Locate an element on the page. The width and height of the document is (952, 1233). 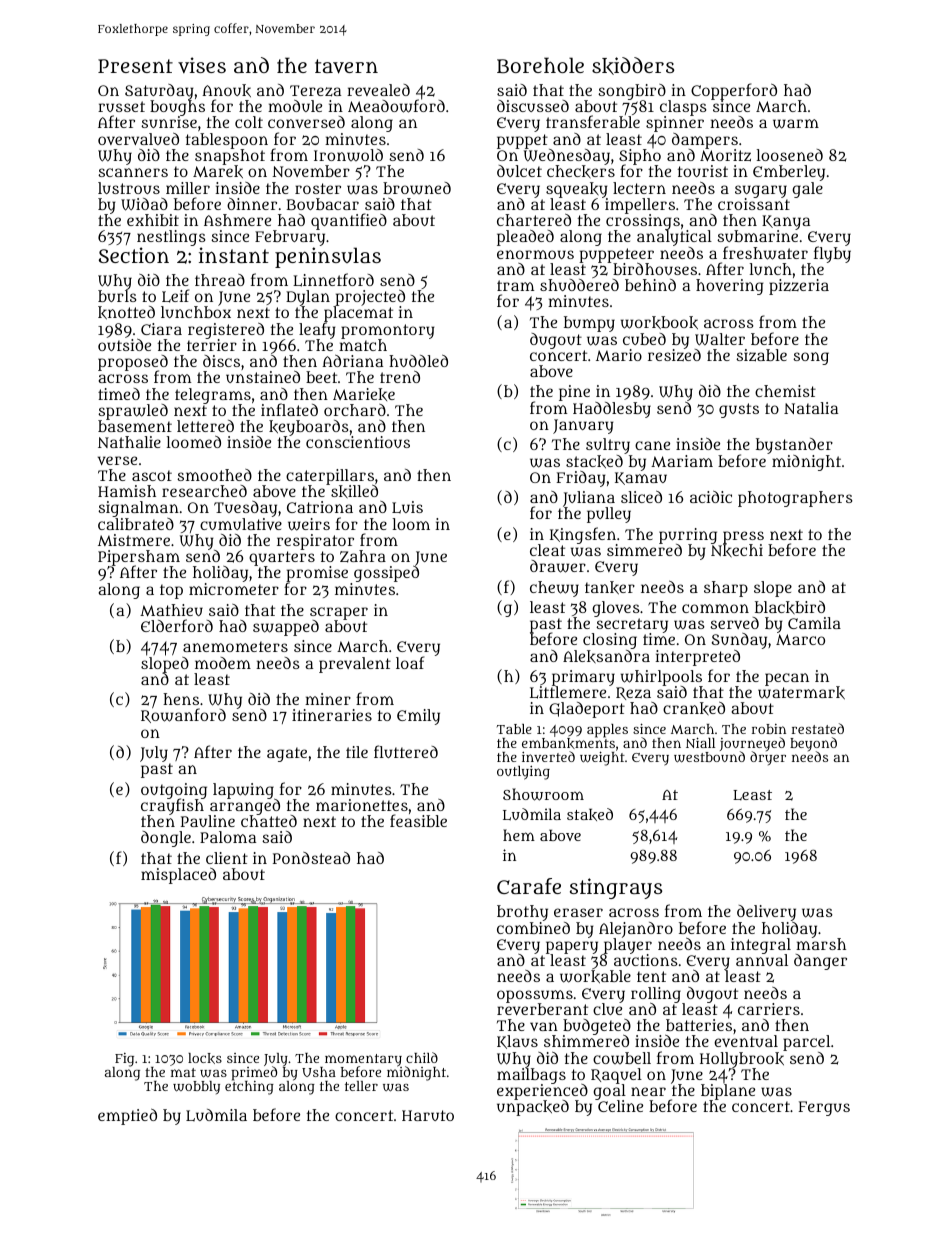
Present is located at coordinates (135, 66).
